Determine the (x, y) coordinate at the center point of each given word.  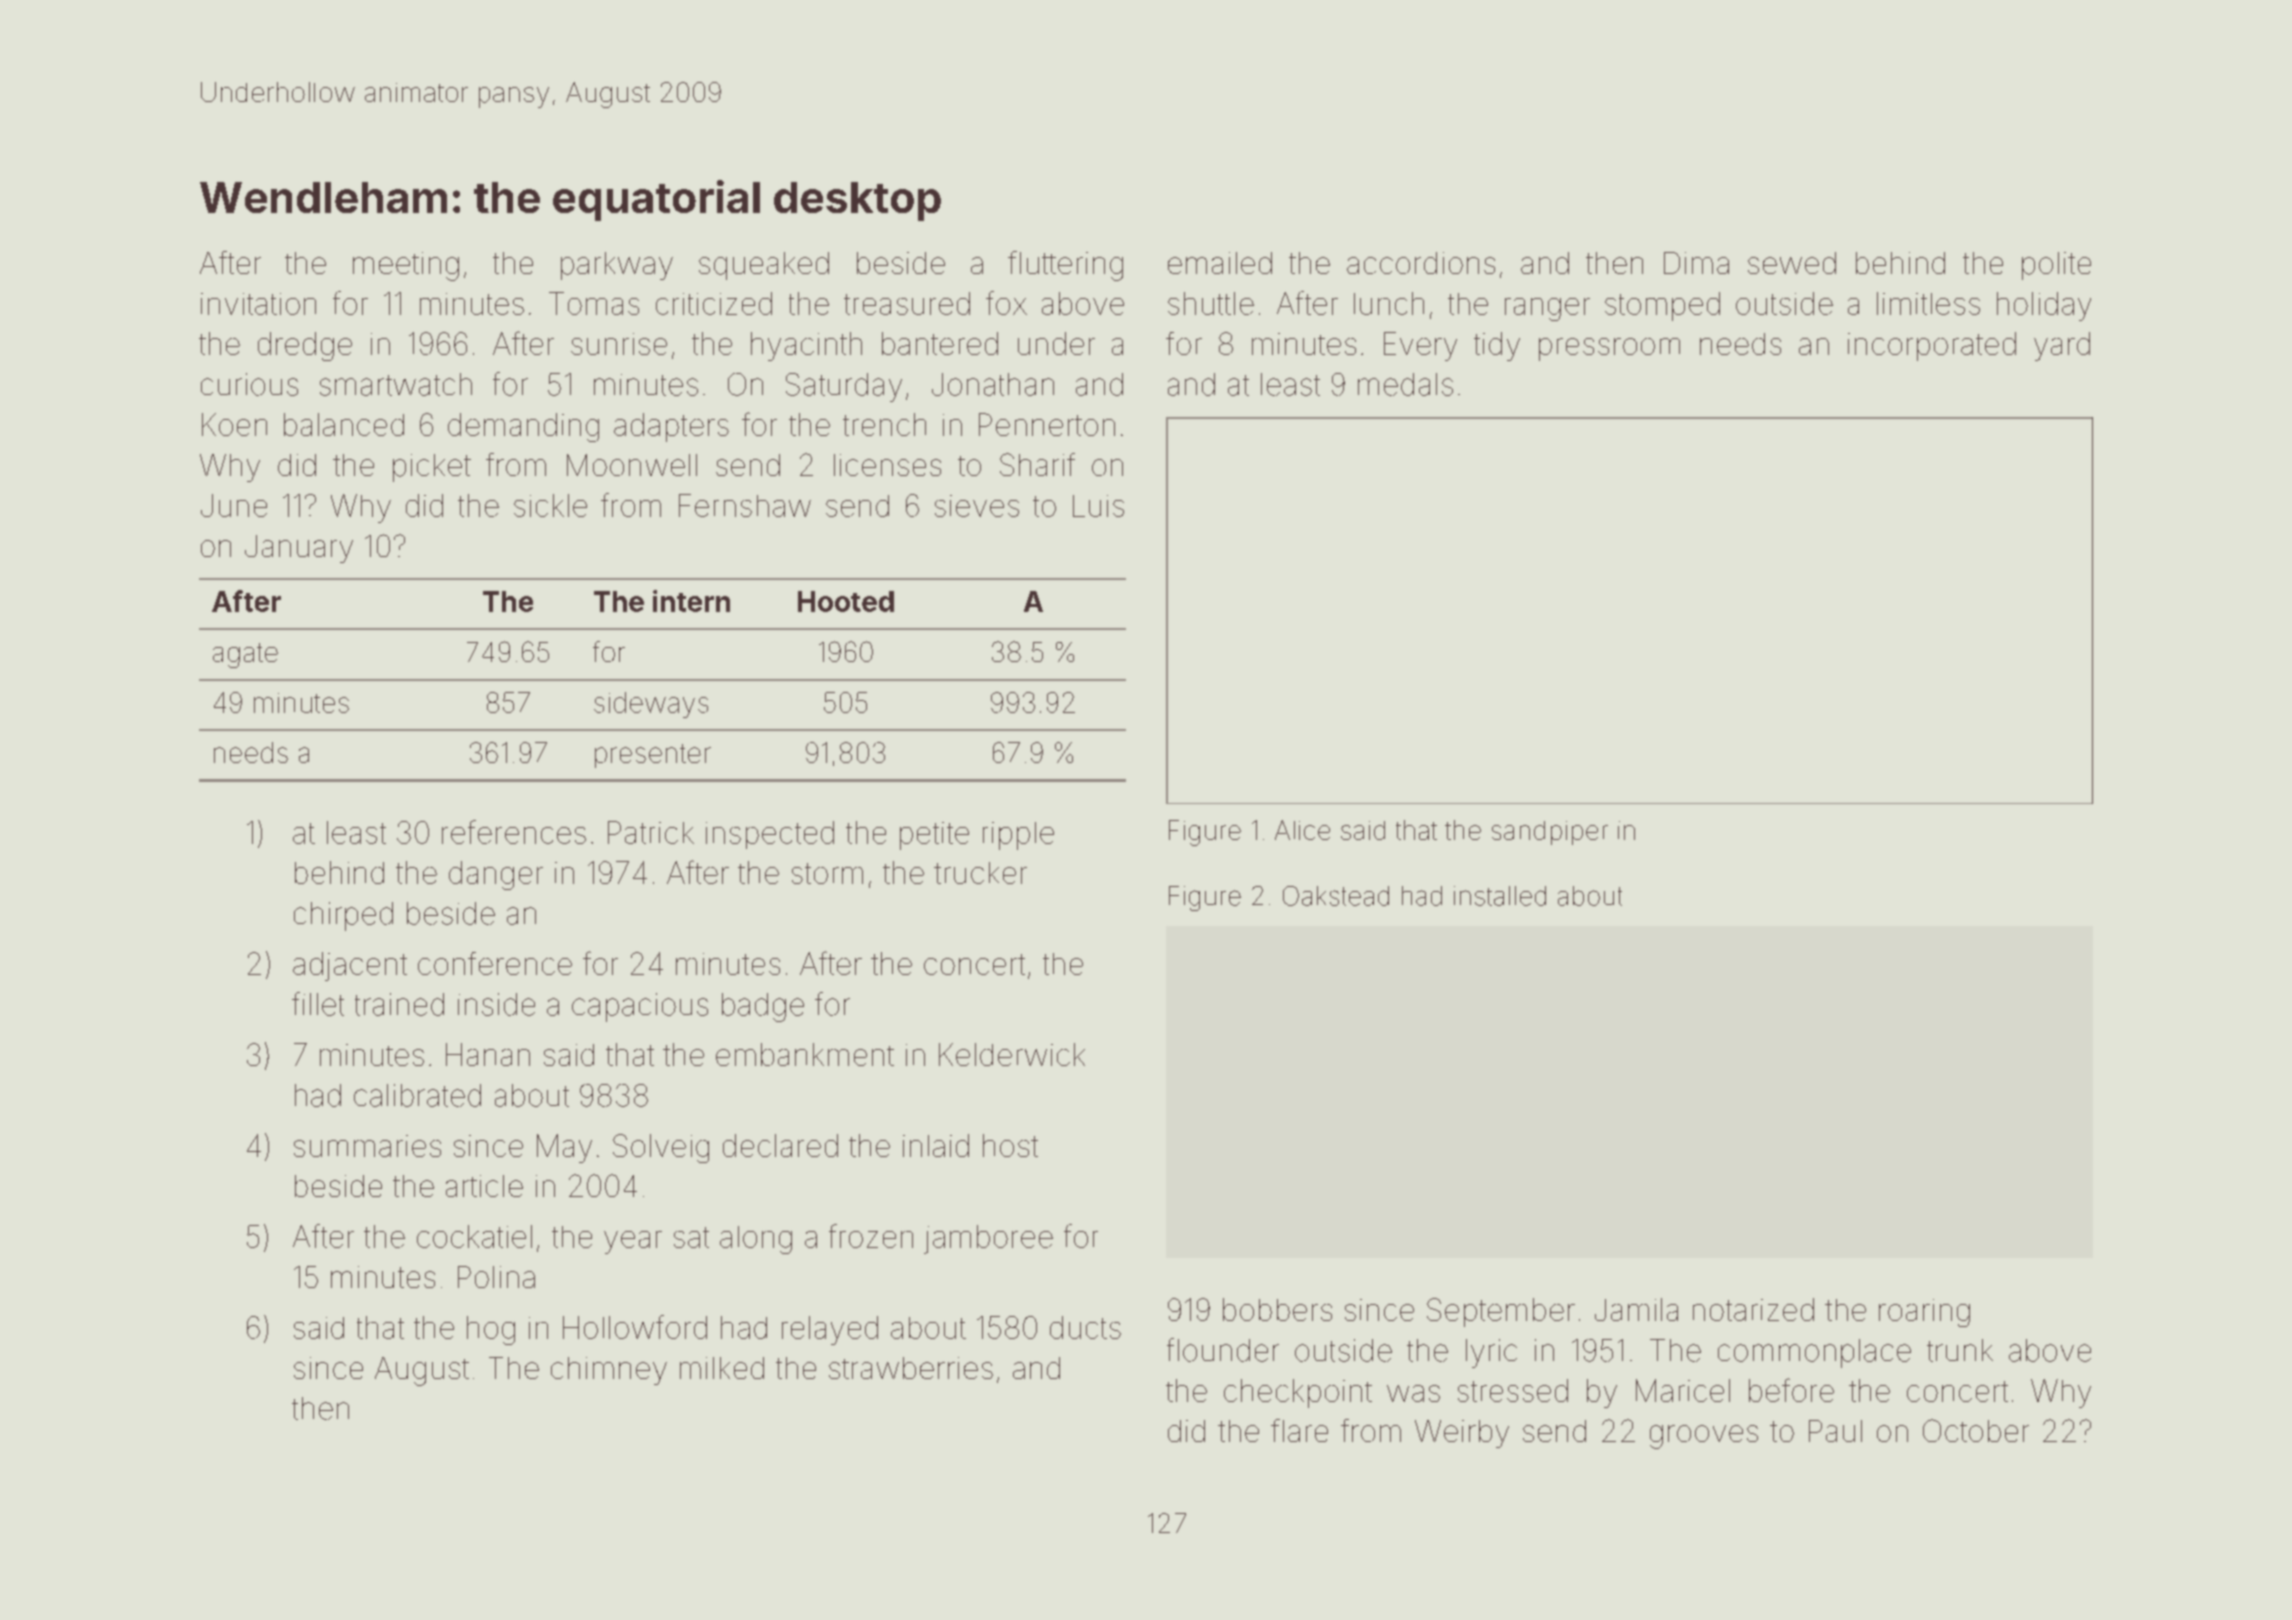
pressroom (1609, 349)
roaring (1924, 1313)
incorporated (1932, 346)
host (1010, 1145)
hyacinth (806, 346)
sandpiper (1550, 833)
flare (1299, 1430)
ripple (1018, 836)
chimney (609, 1371)
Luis (1098, 506)
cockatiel (474, 1236)
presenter (653, 756)
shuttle (1211, 303)
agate (245, 655)
